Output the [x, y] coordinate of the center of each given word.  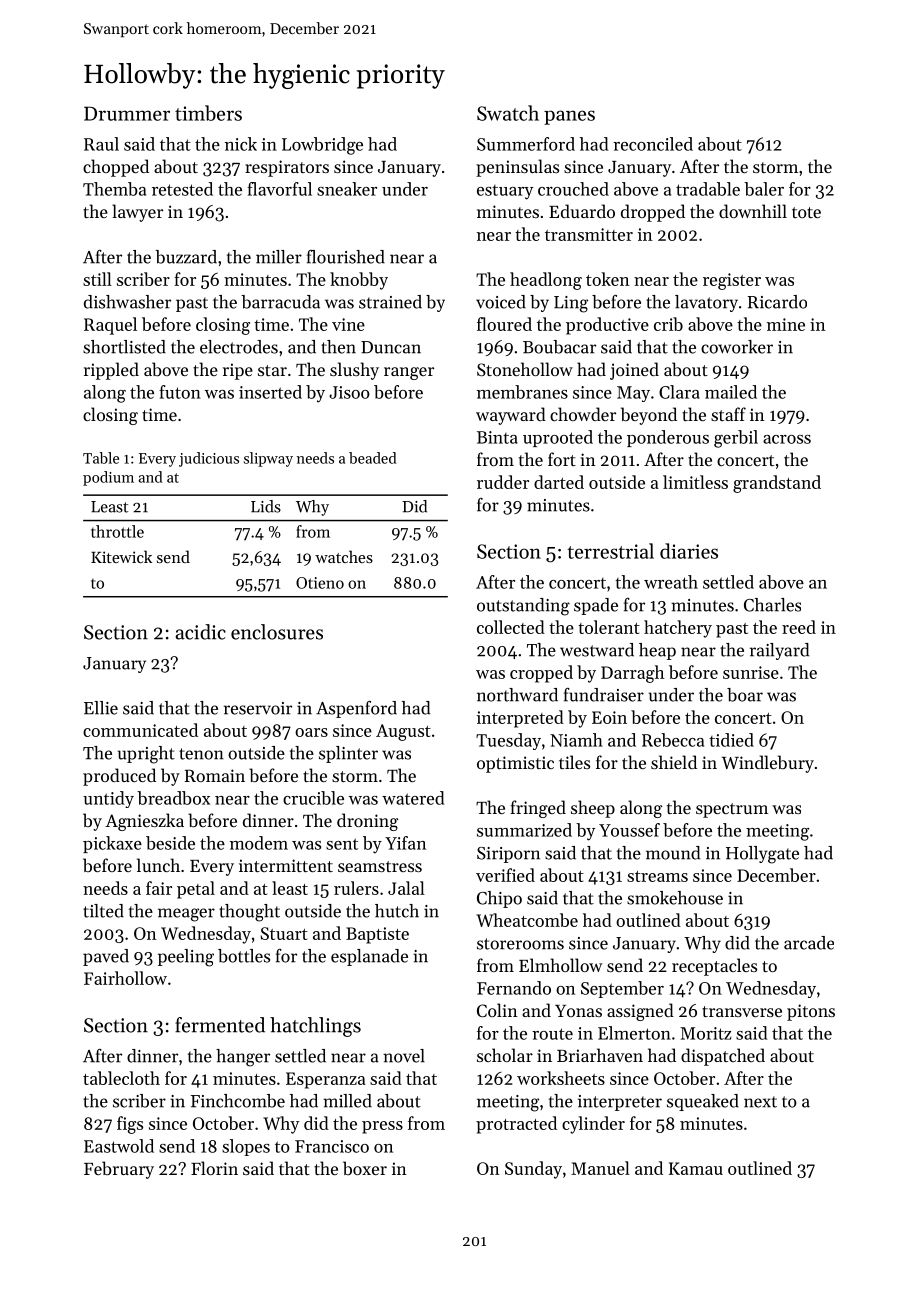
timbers [208, 113]
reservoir [258, 708]
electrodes [239, 347]
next [760, 1102]
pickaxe [112, 844]
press [382, 1127]
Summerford [526, 144]
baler [764, 189]
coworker [737, 347]
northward [517, 695]
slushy [354, 371]
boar [745, 695]
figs [130, 1125]
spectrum [732, 810]
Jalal [406, 888]
